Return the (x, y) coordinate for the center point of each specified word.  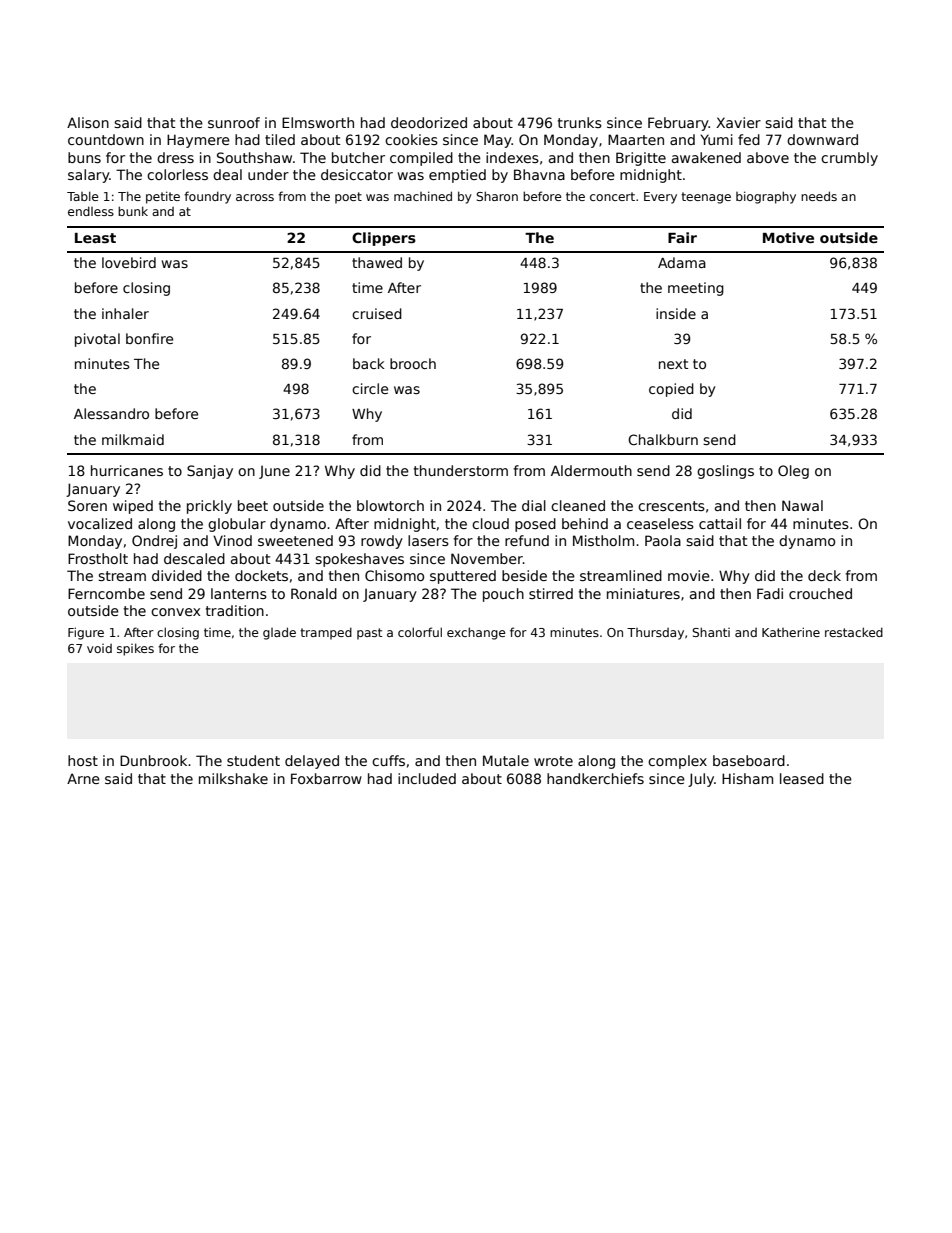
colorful (420, 632)
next (673, 364)
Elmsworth (318, 122)
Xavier (738, 122)
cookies (411, 139)
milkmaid (133, 439)
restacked (854, 632)
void (99, 648)
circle (370, 388)
